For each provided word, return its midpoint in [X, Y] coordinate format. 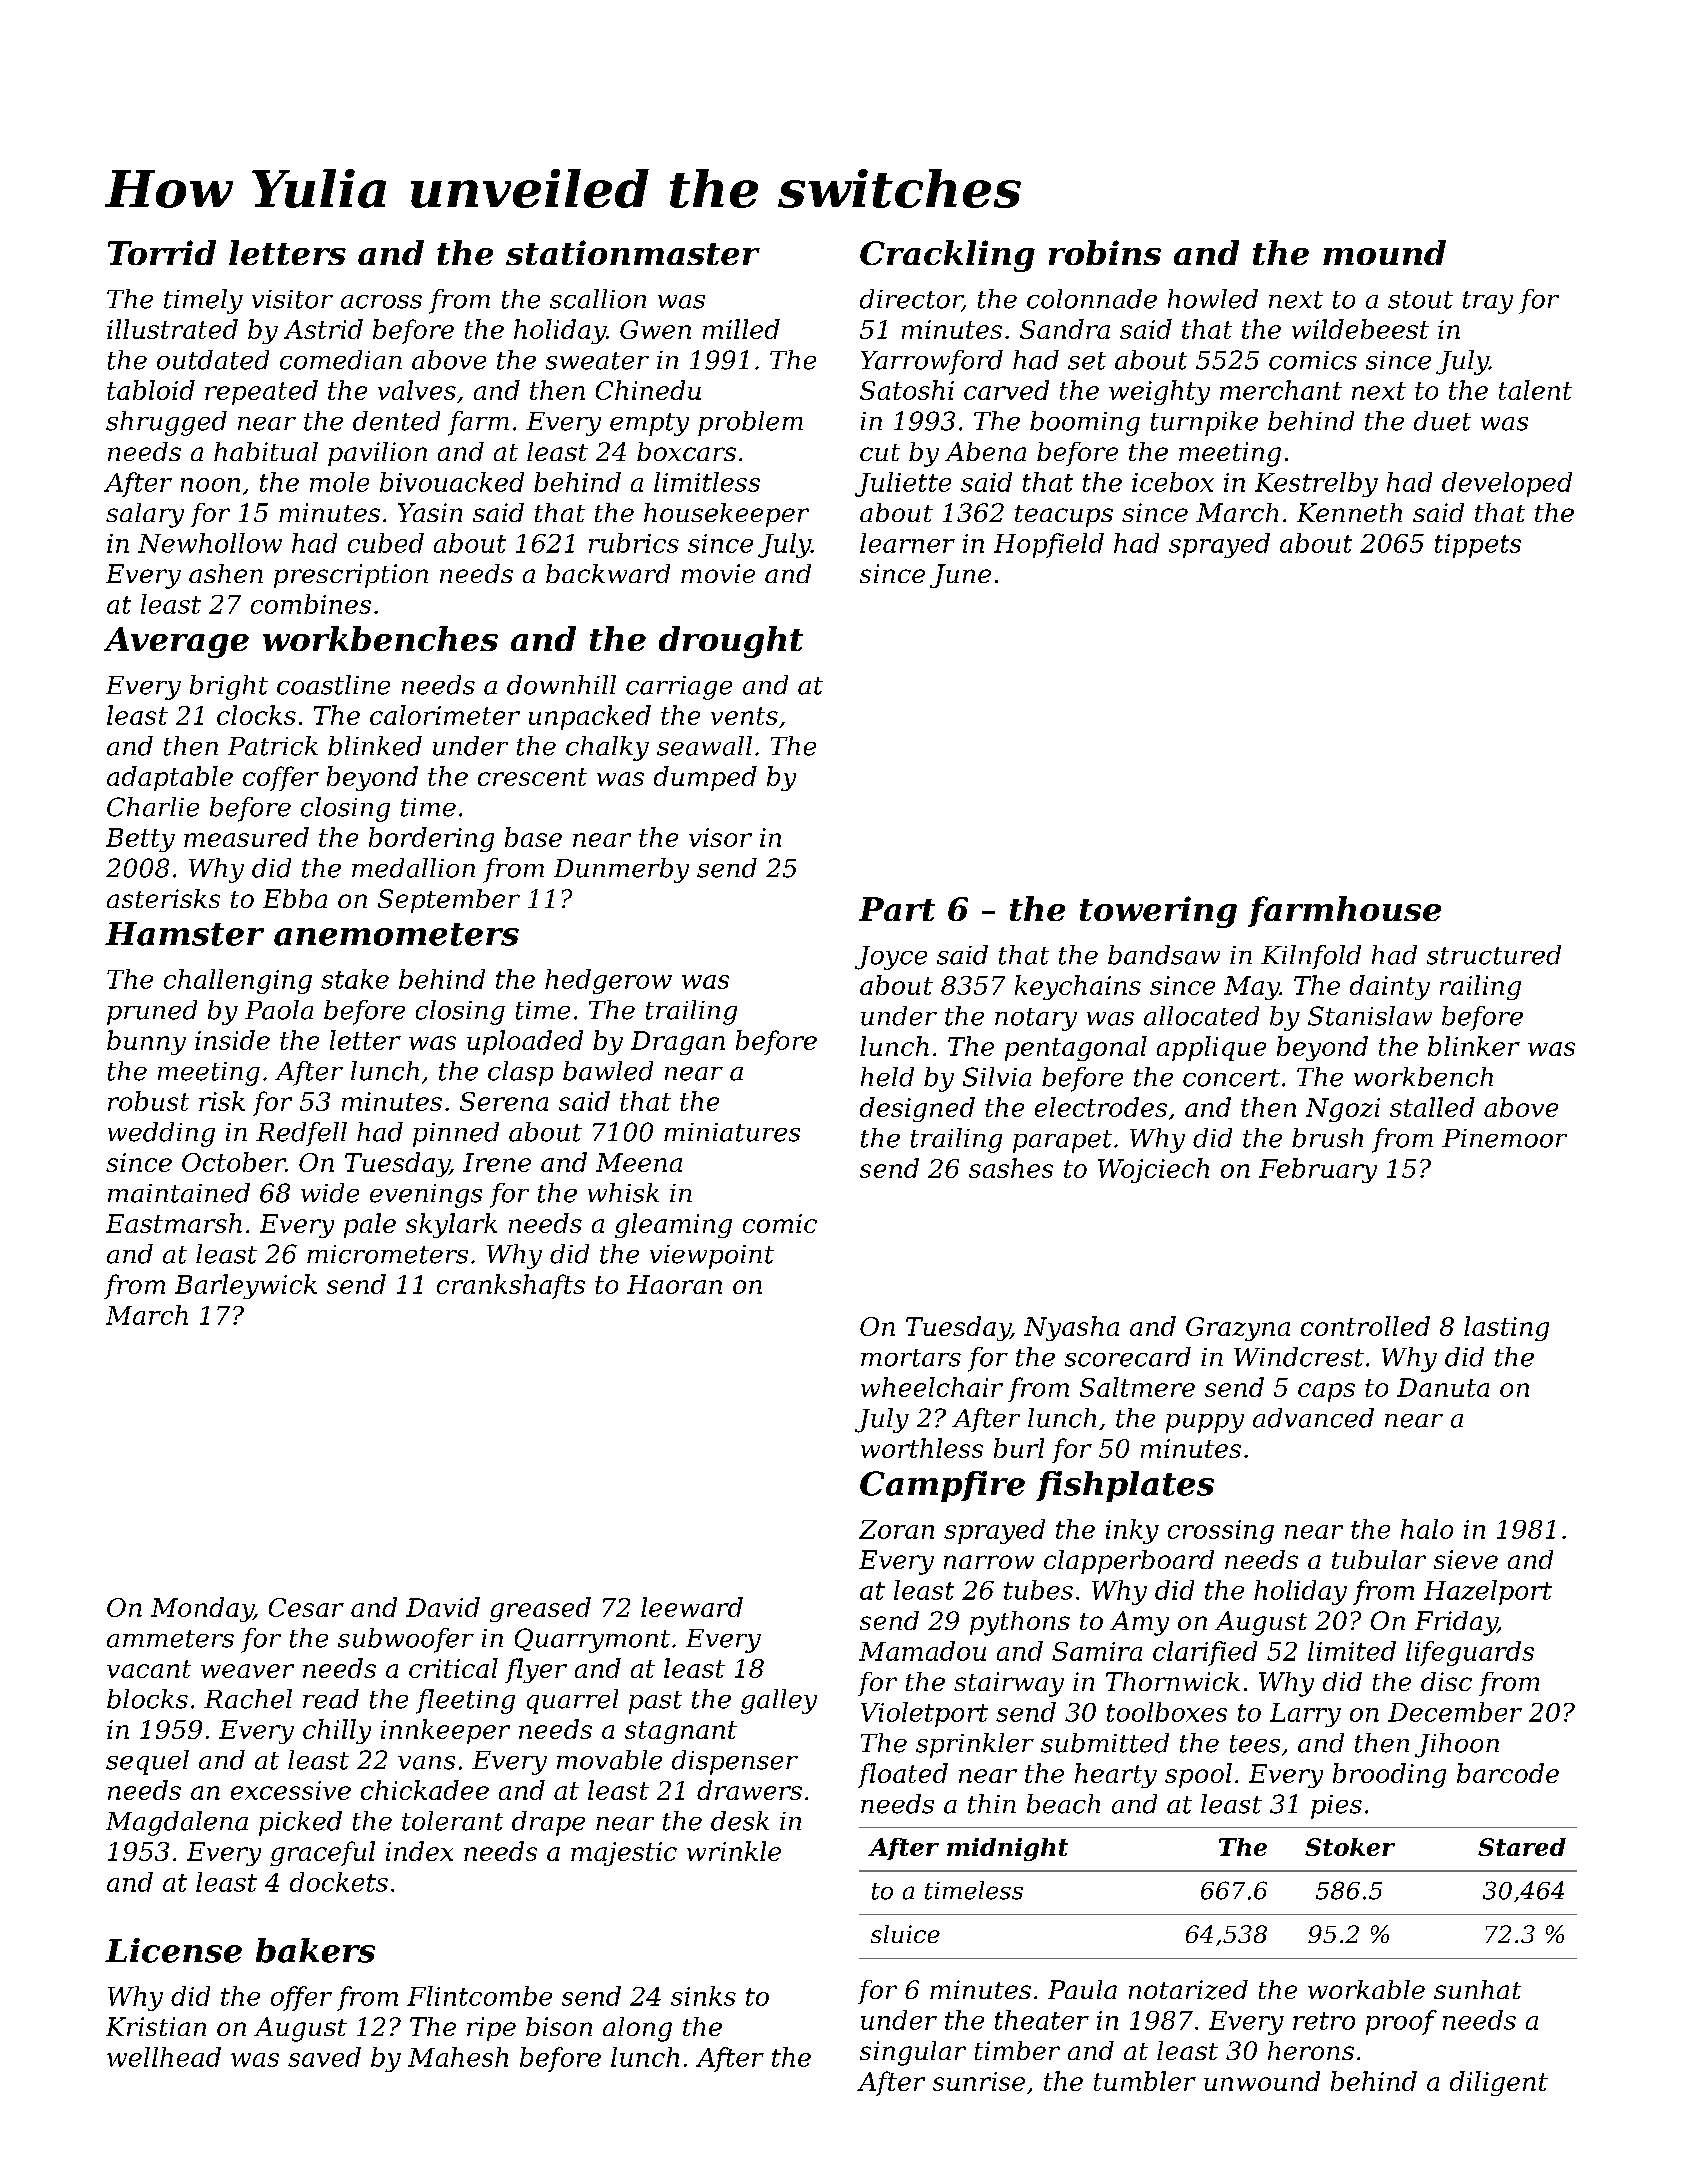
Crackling [947, 256]
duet [1442, 421]
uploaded [525, 1042]
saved [324, 2057]
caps [1326, 1392]
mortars [911, 1358]
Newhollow [210, 543]
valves [417, 390]
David [443, 1607]
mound [1384, 252]
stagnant [681, 1732]
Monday [202, 1609]
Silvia [997, 1077]
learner [907, 543]
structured [1494, 955]
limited [1352, 1651]
